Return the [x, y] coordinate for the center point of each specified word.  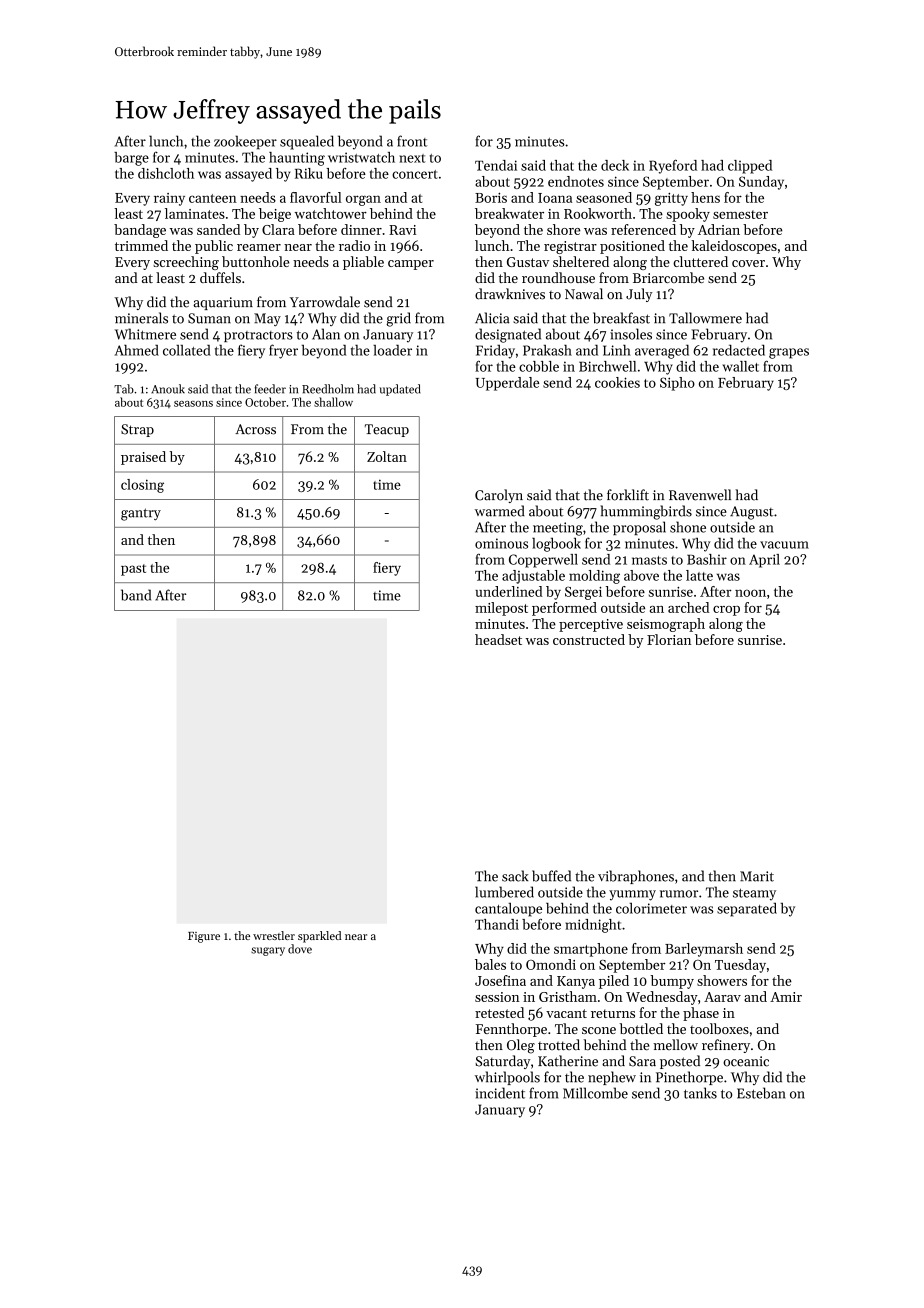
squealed [307, 142]
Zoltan [387, 456]
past [133, 570]
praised [143, 458]
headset [498, 639]
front [412, 141]
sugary [268, 951]
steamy [754, 894]
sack [515, 876]
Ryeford [673, 166]
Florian [669, 639]
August [751, 513]
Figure [204, 937]
